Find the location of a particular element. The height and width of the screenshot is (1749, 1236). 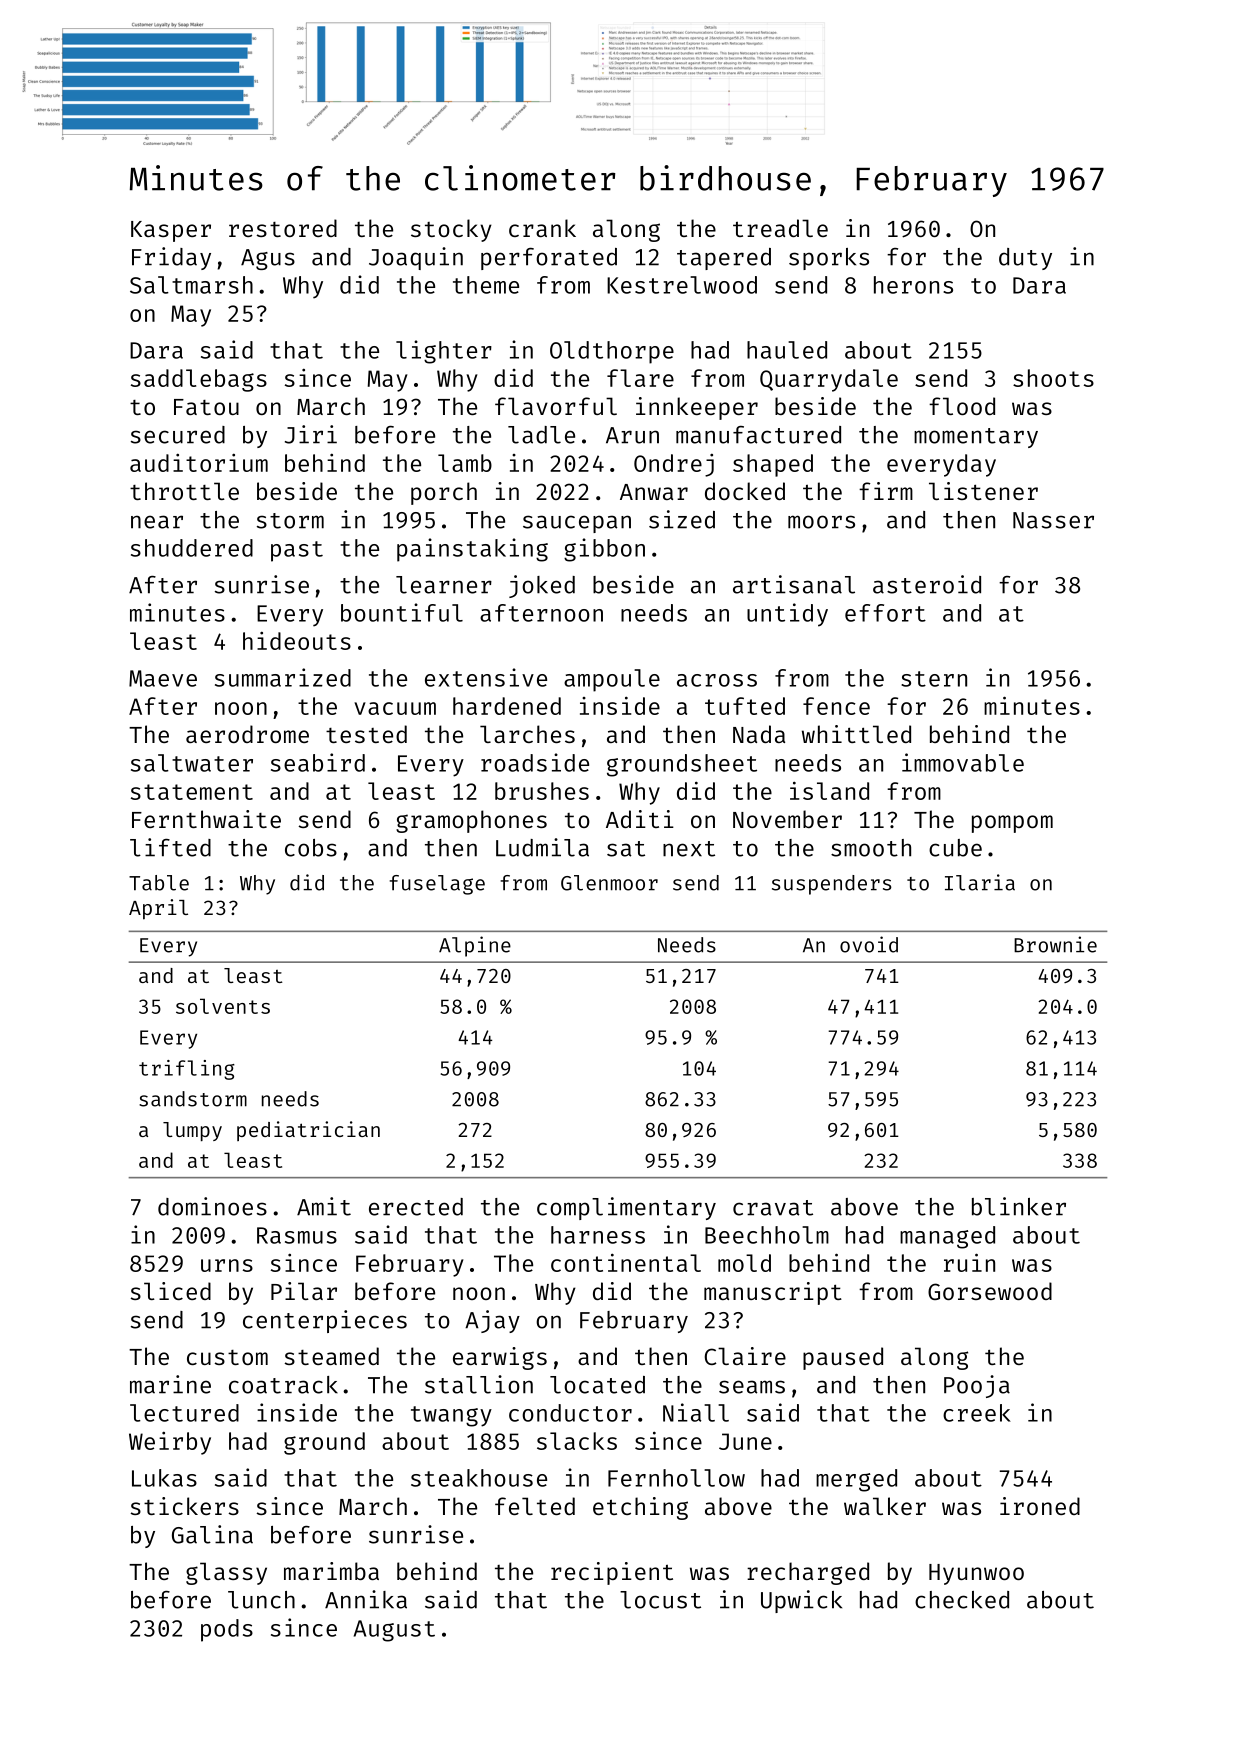

ovoid is located at coordinates (869, 944).
